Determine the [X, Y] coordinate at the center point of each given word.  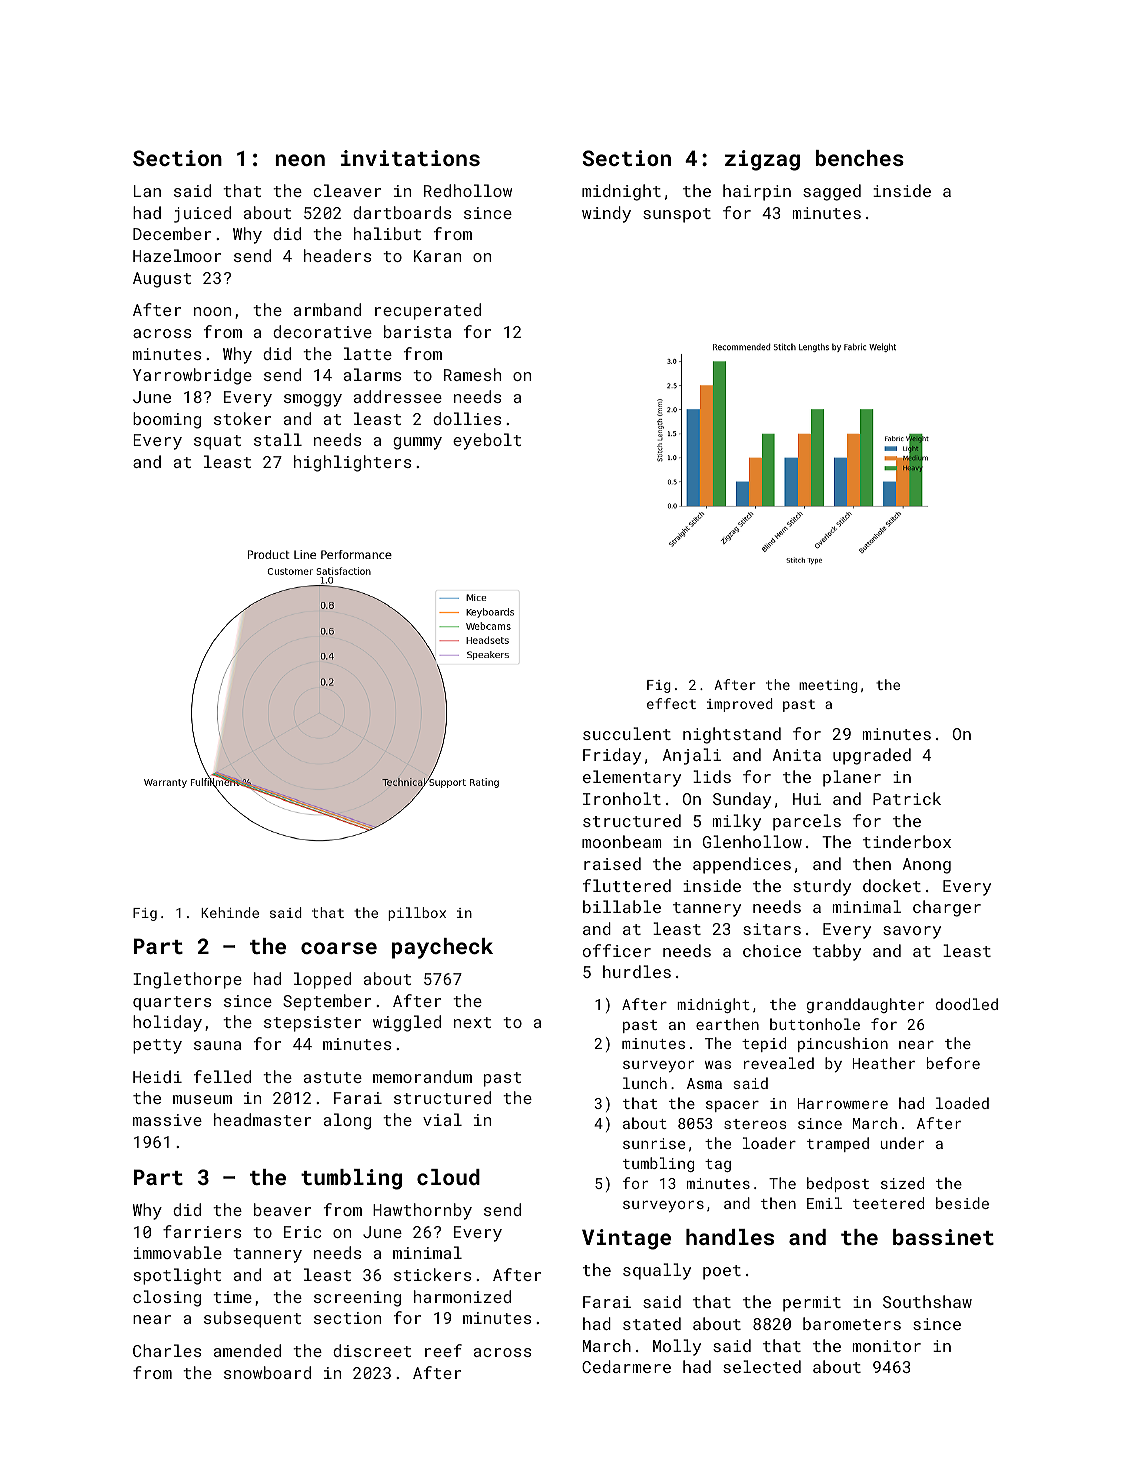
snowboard [267, 1372]
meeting [828, 686]
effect [671, 703]
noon [212, 311]
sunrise [654, 1143]
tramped [838, 1144]
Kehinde [230, 912]
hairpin [757, 192]
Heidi [157, 1076]
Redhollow [468, 190]
